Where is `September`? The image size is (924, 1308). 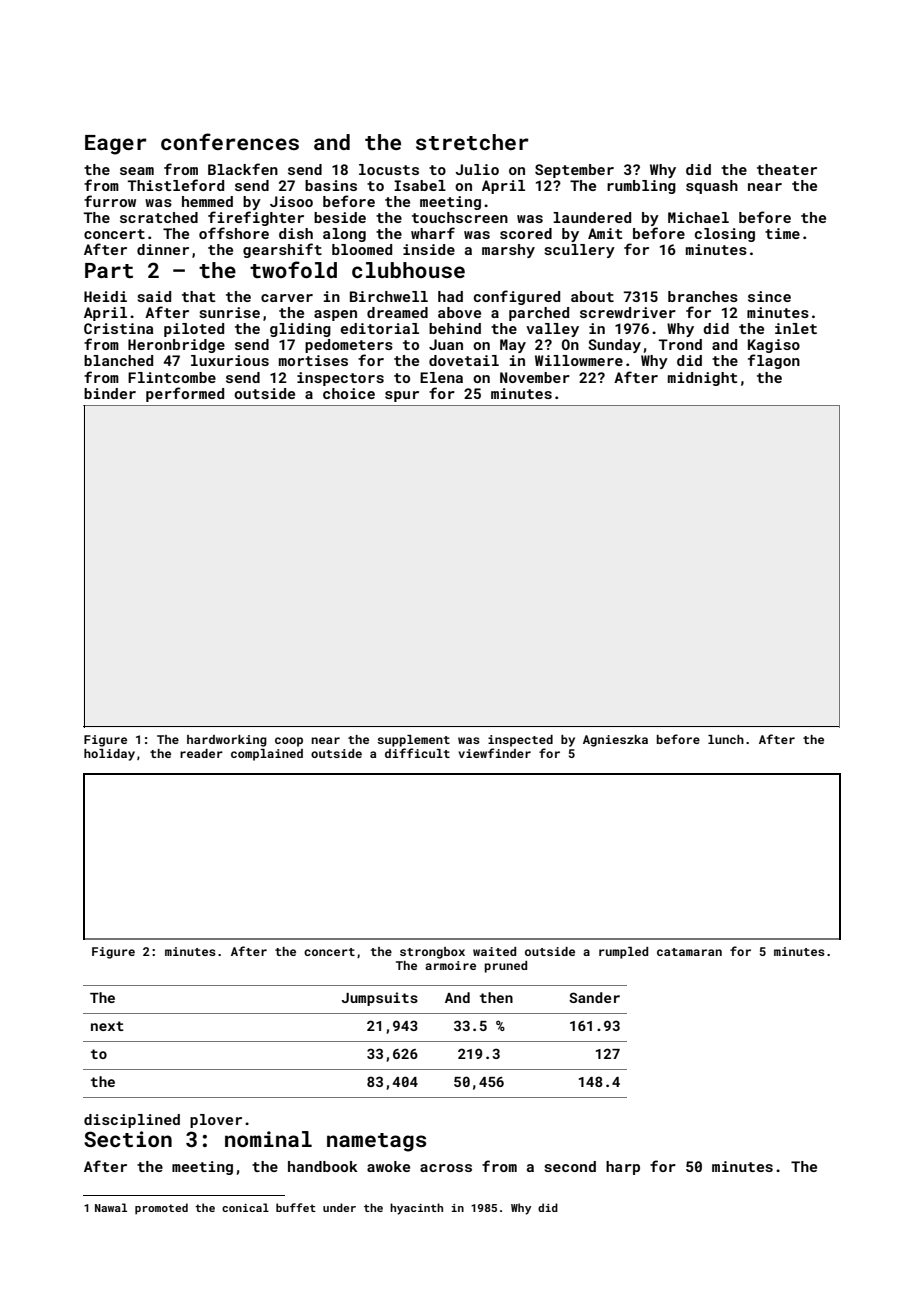 September is located at coordinates (574, 171).
